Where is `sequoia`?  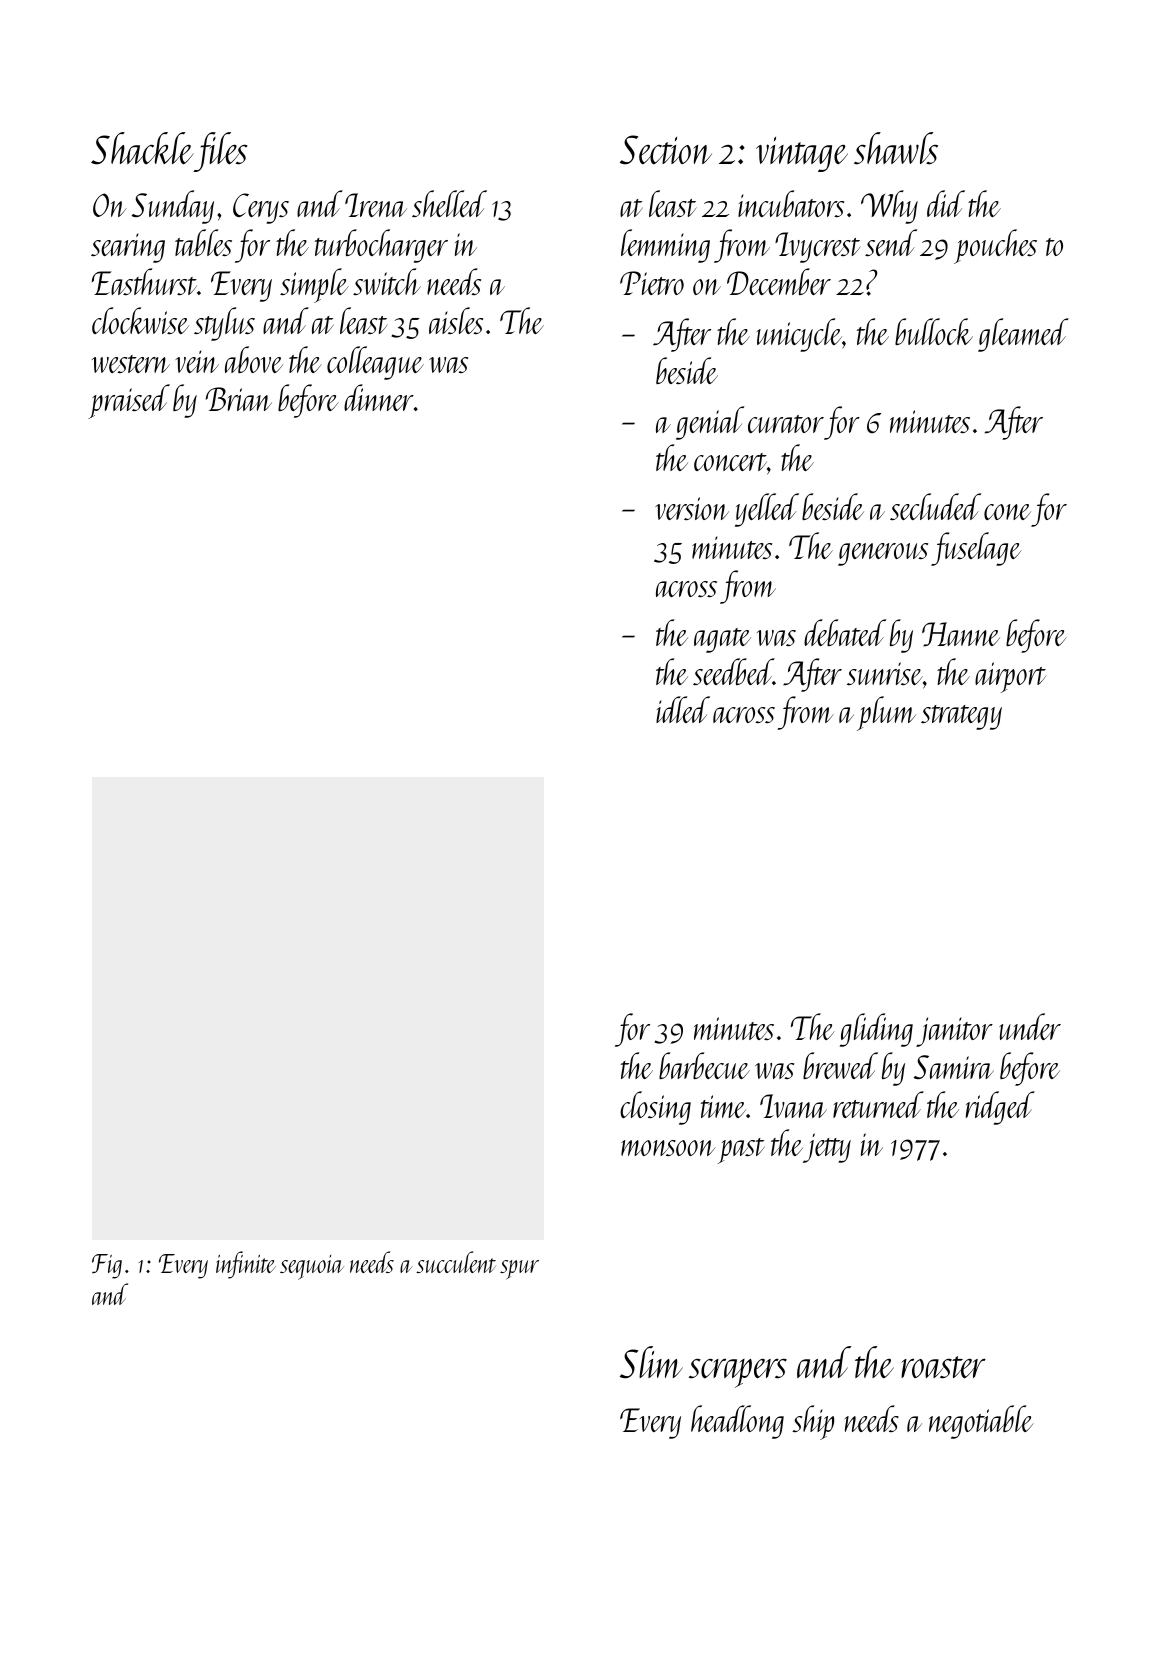
sequoia is located at coordinates (312, 1267).
